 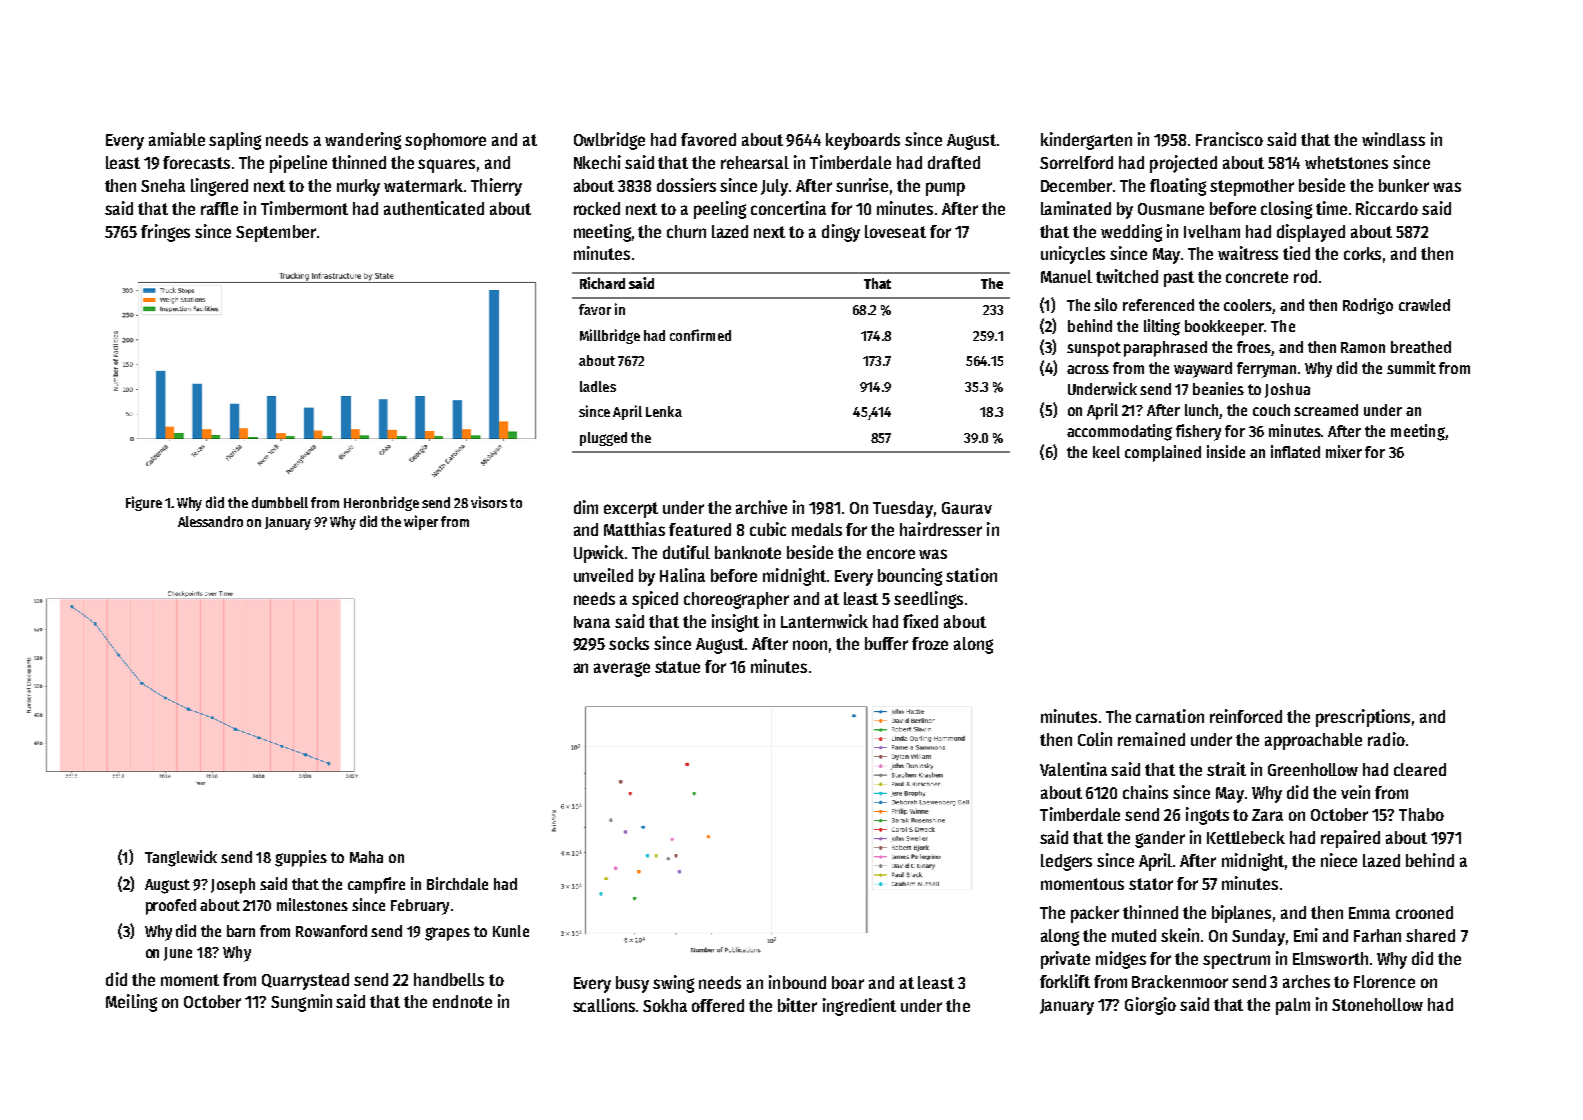 I want to click on archive, so click(x=761, y=507).
